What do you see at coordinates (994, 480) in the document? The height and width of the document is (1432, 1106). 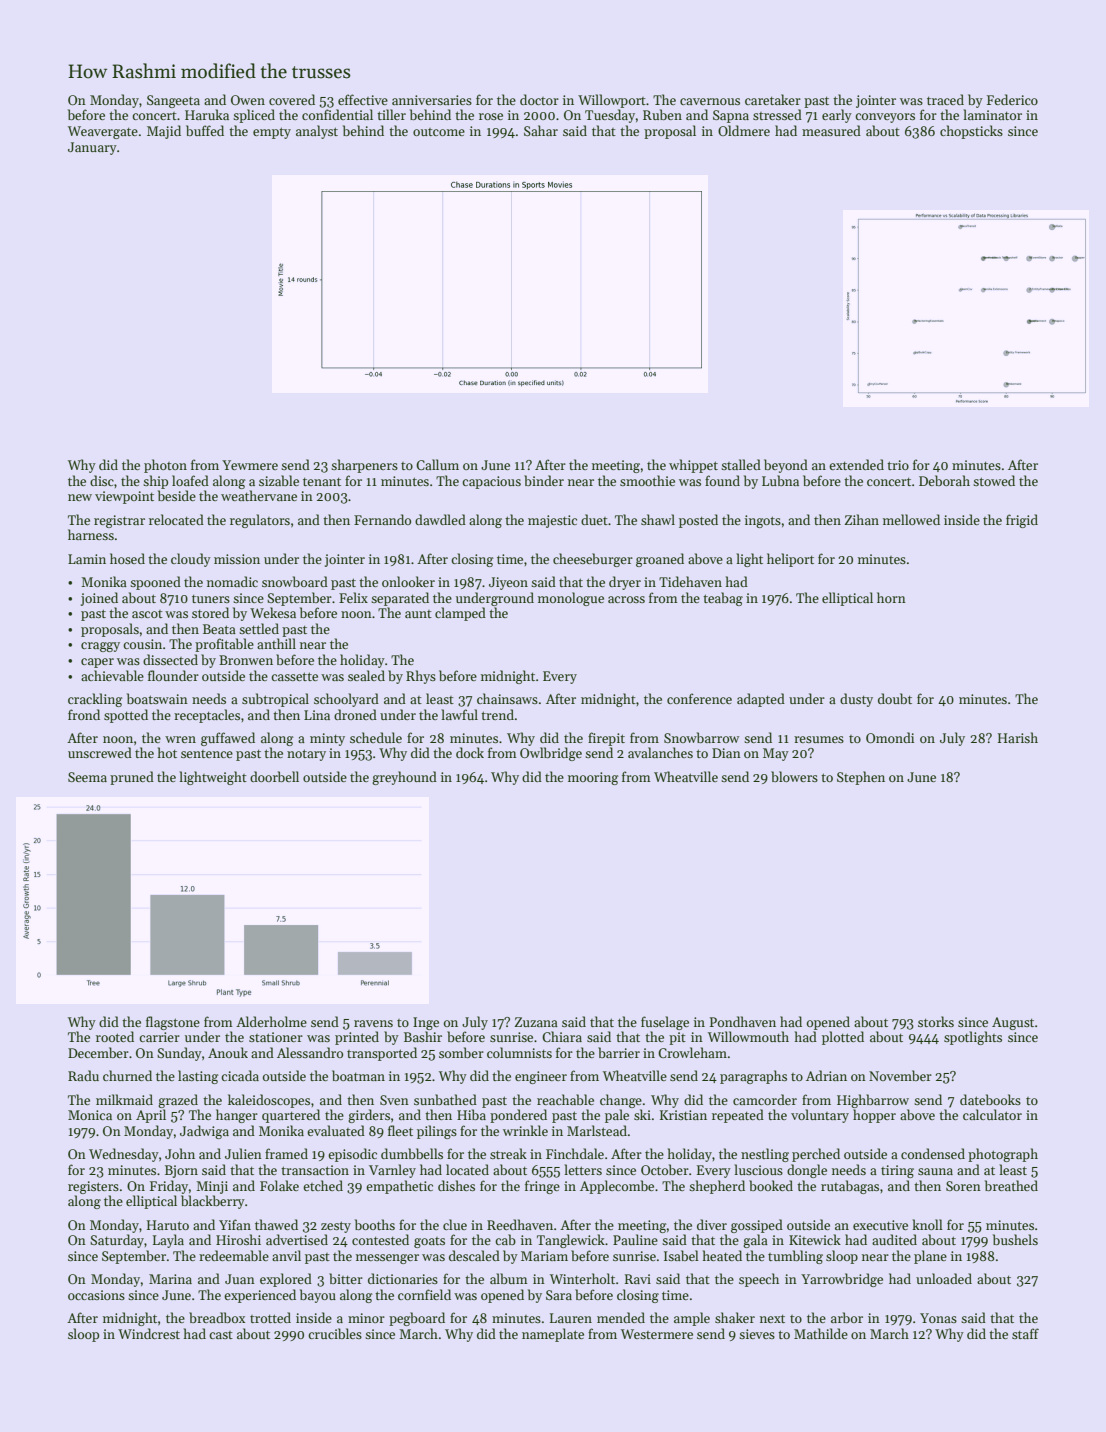 I see `stowed` at bounding box center [994, 480].
